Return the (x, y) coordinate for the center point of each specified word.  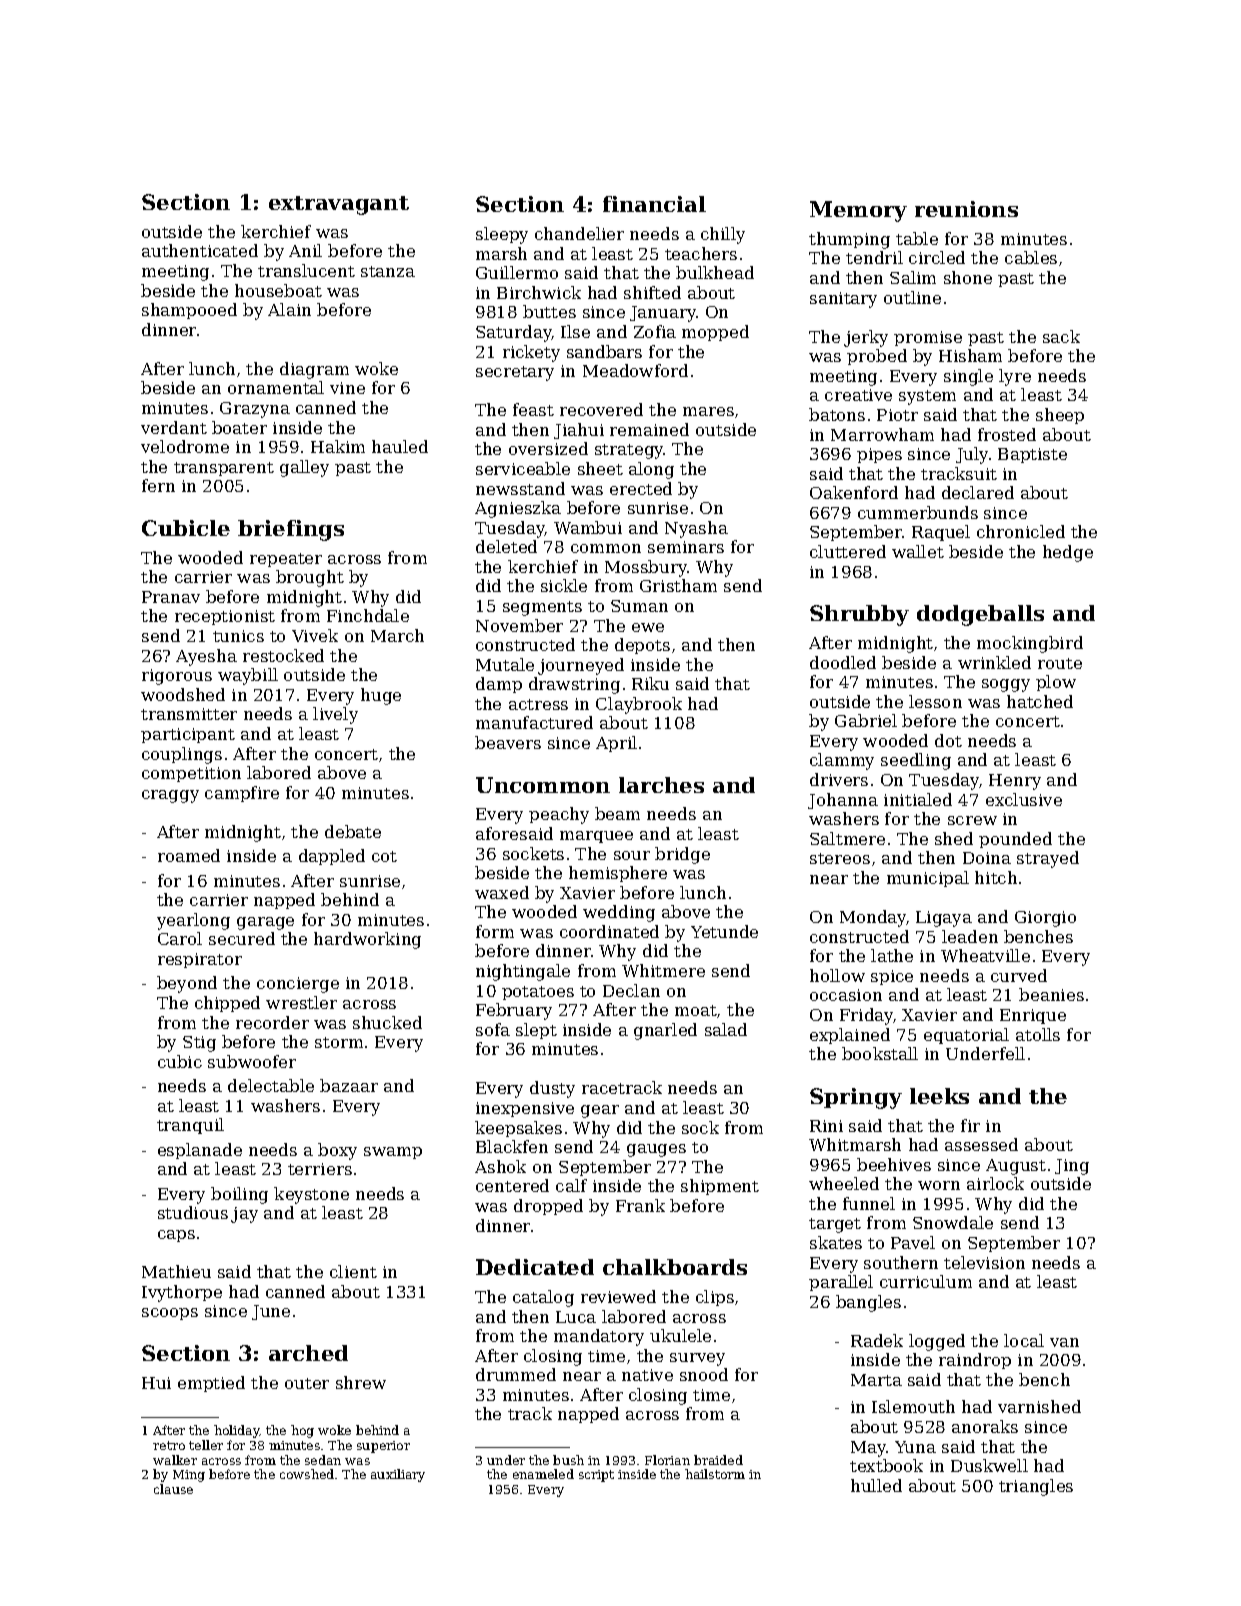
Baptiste (1032, 455)
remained (649, 429)
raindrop (975, 1361)
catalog (543, 1298)
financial (654, 204)
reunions (966, 209)
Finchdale (368, 615)
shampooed (189, 311)
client (353, 1271)
